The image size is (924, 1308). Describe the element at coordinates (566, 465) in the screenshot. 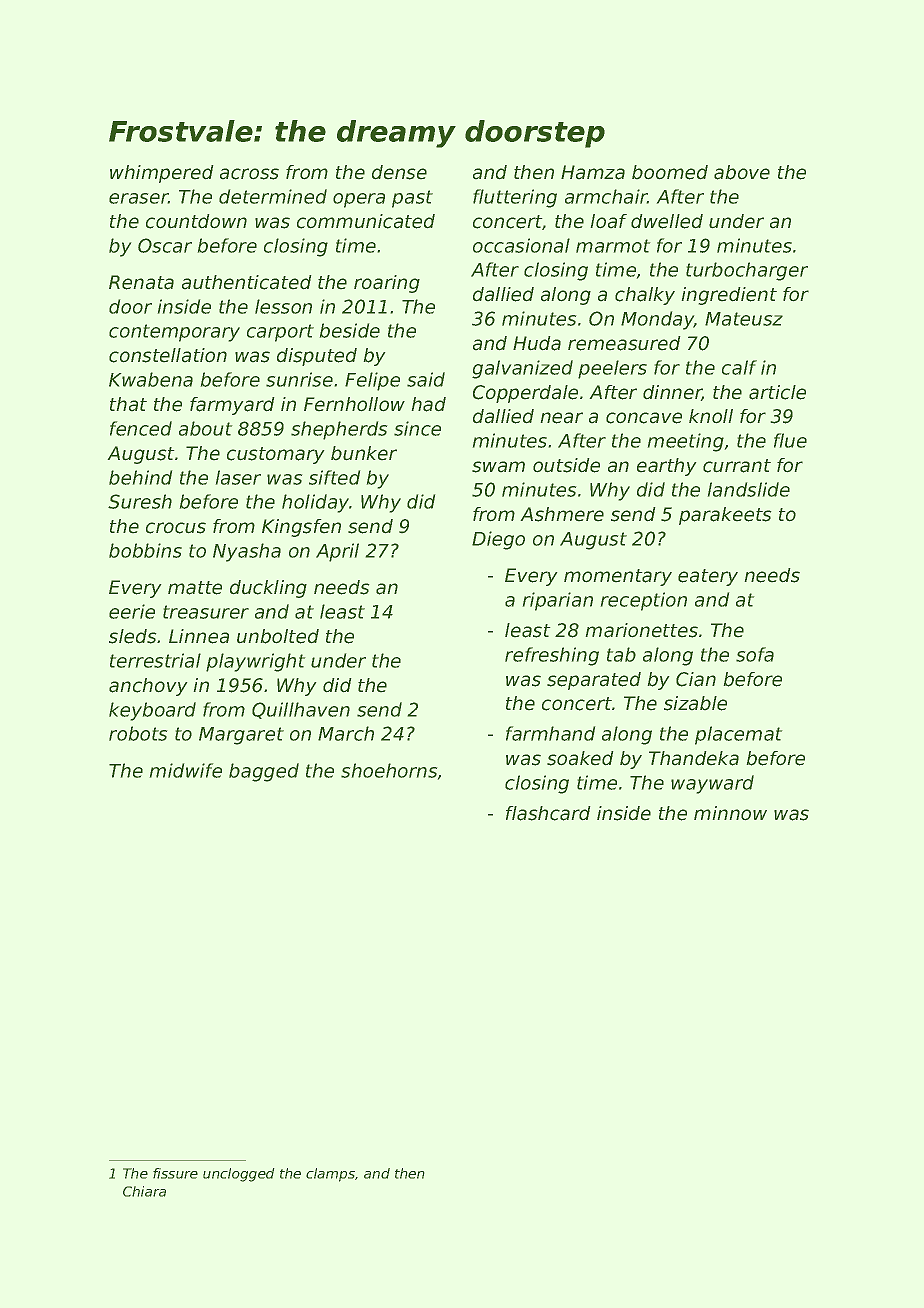

I see `outside` at that location.
